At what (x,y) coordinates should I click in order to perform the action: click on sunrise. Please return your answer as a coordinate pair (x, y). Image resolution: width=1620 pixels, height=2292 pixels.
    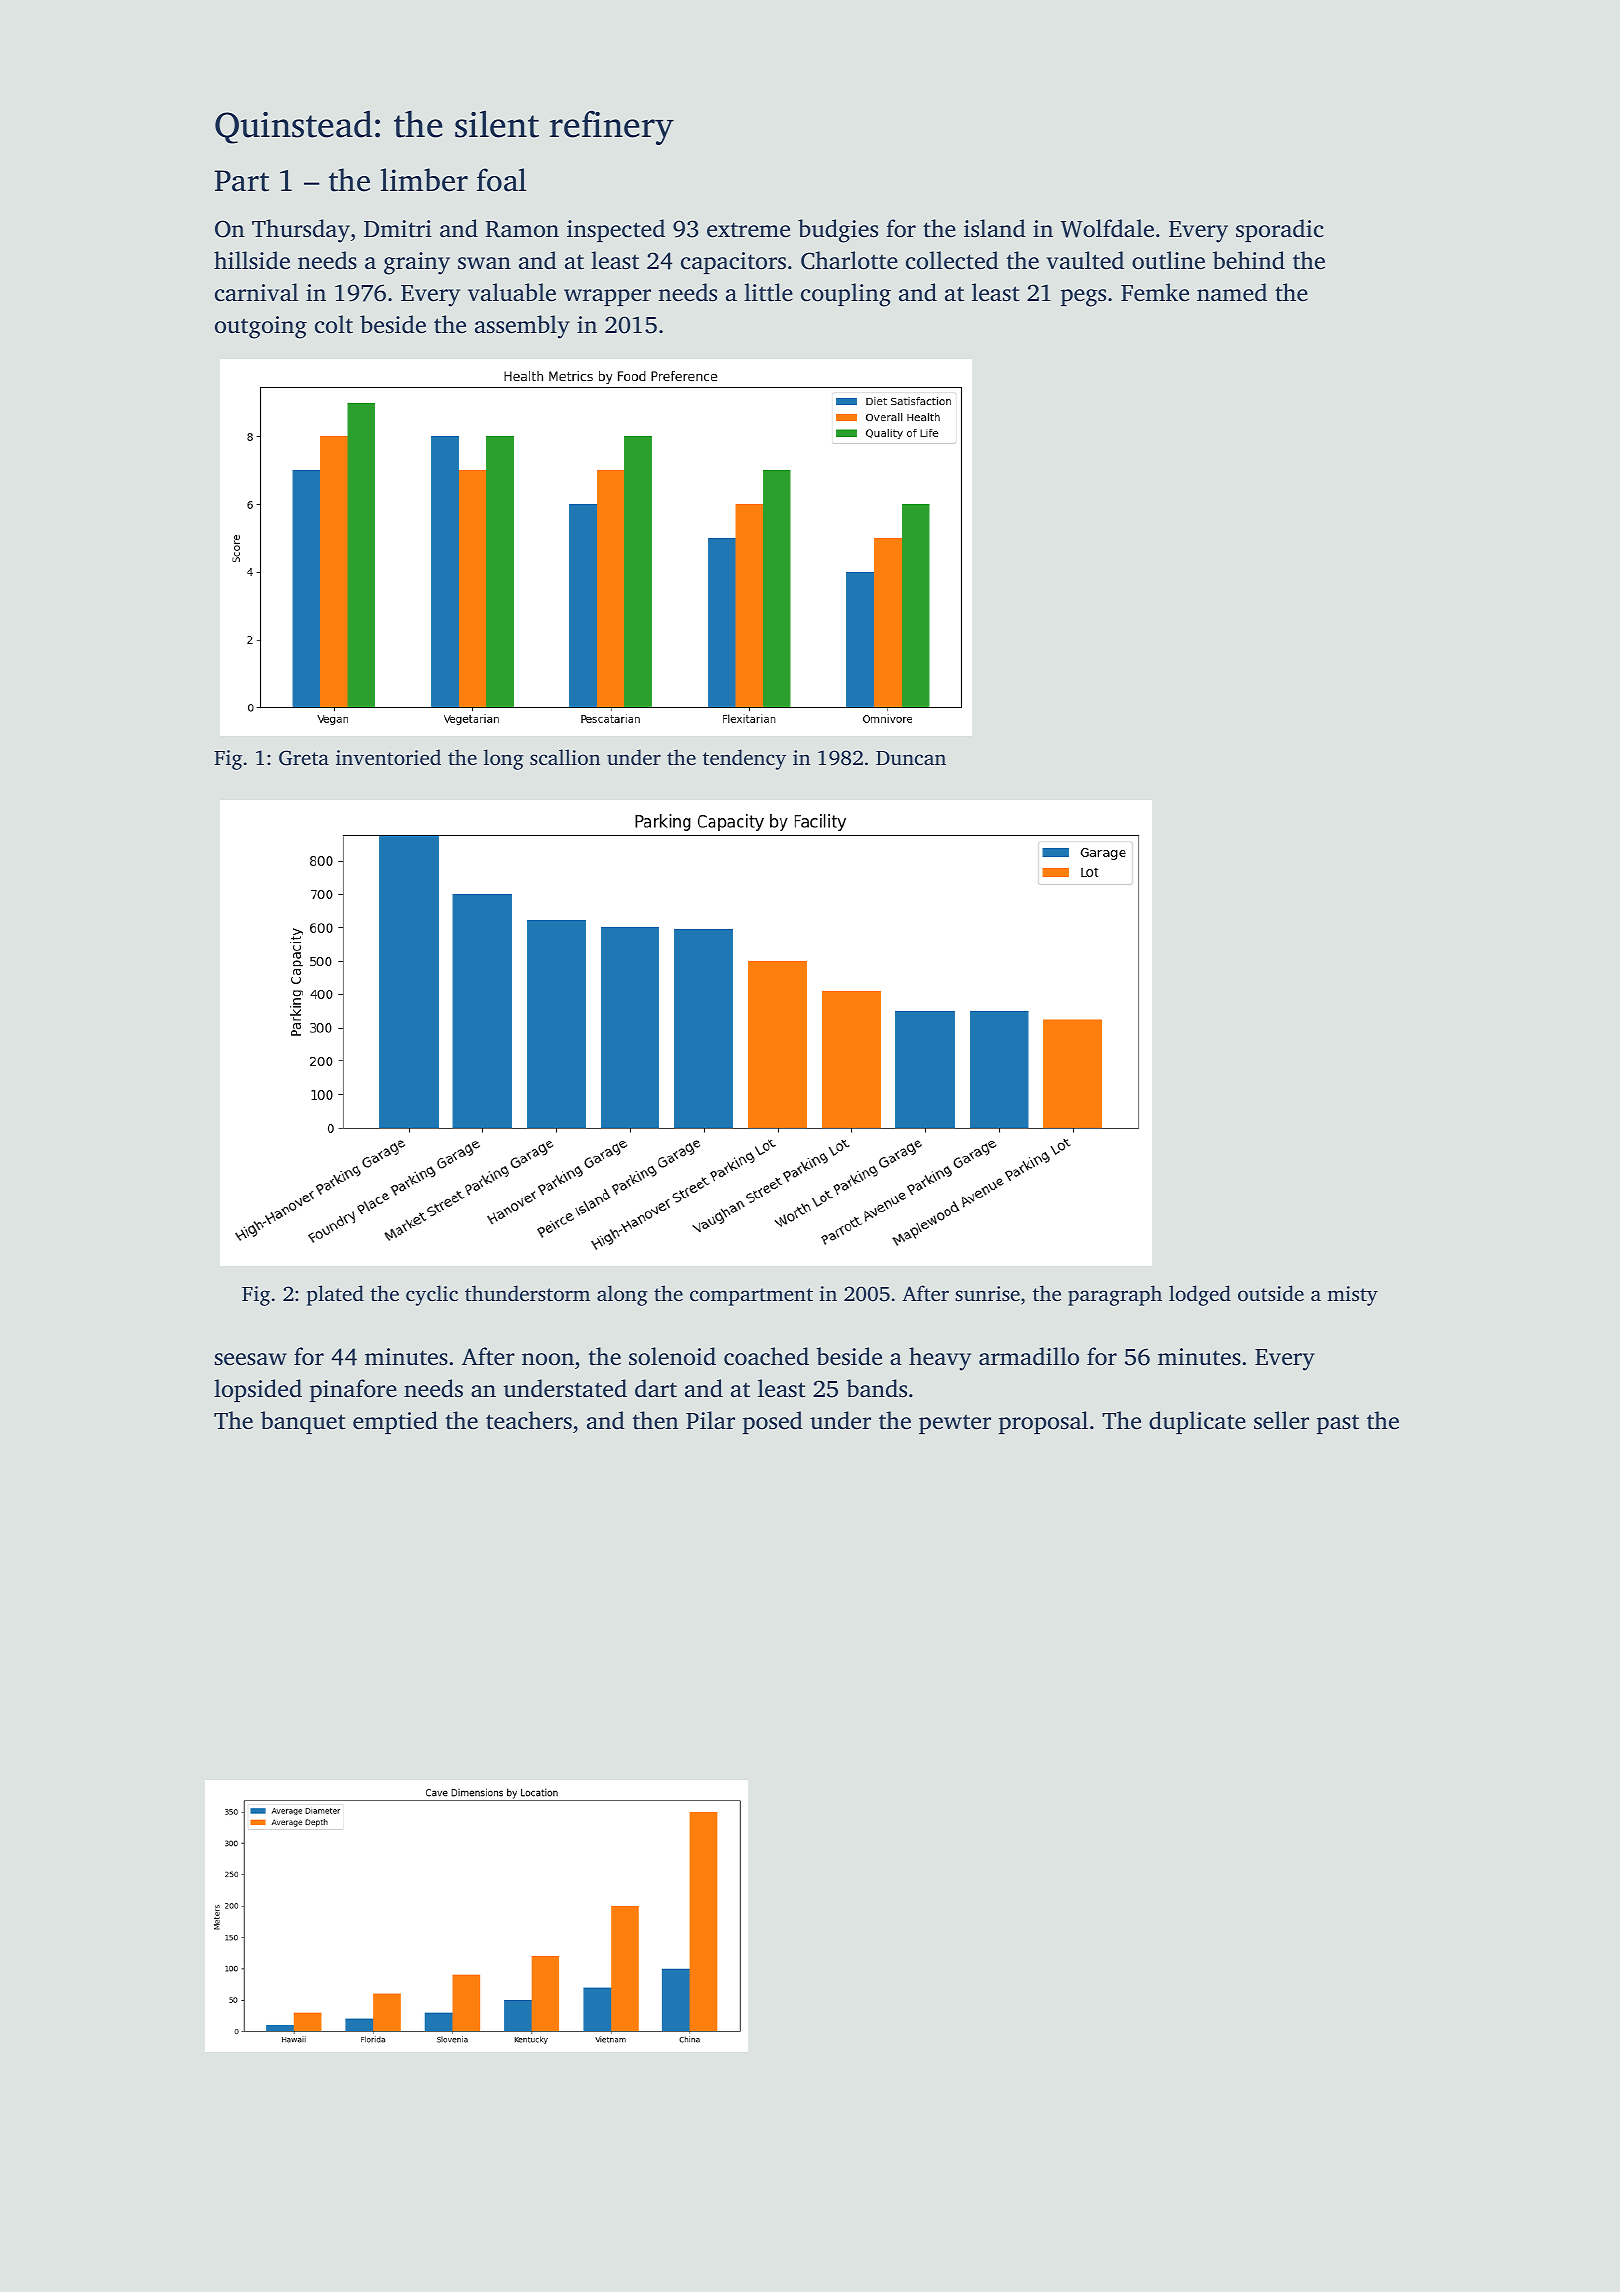
    Looking at the image, I should click on (987, 1293).
